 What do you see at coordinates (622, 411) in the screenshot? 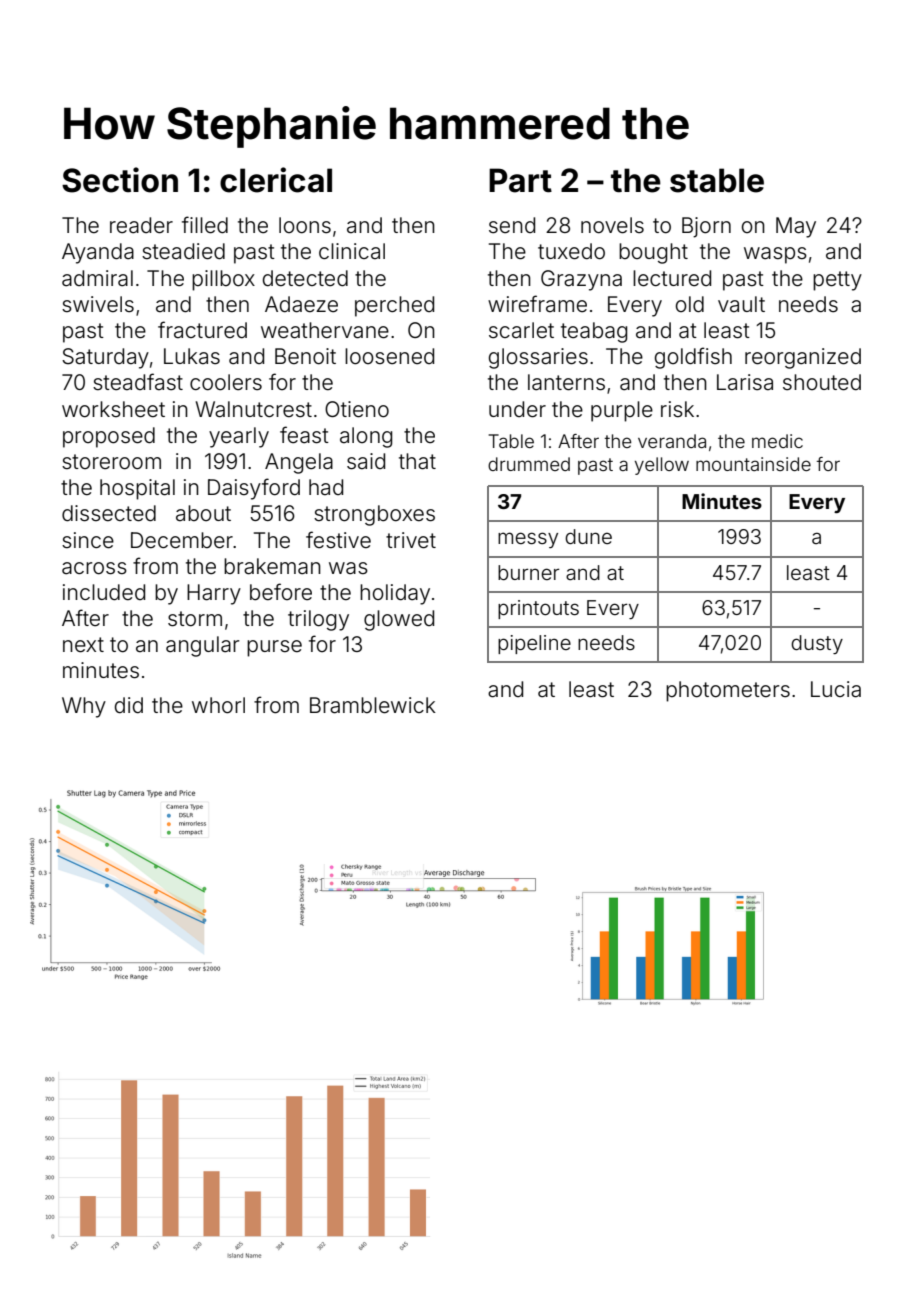
I see `purple` at bounding box center [622, 411].
